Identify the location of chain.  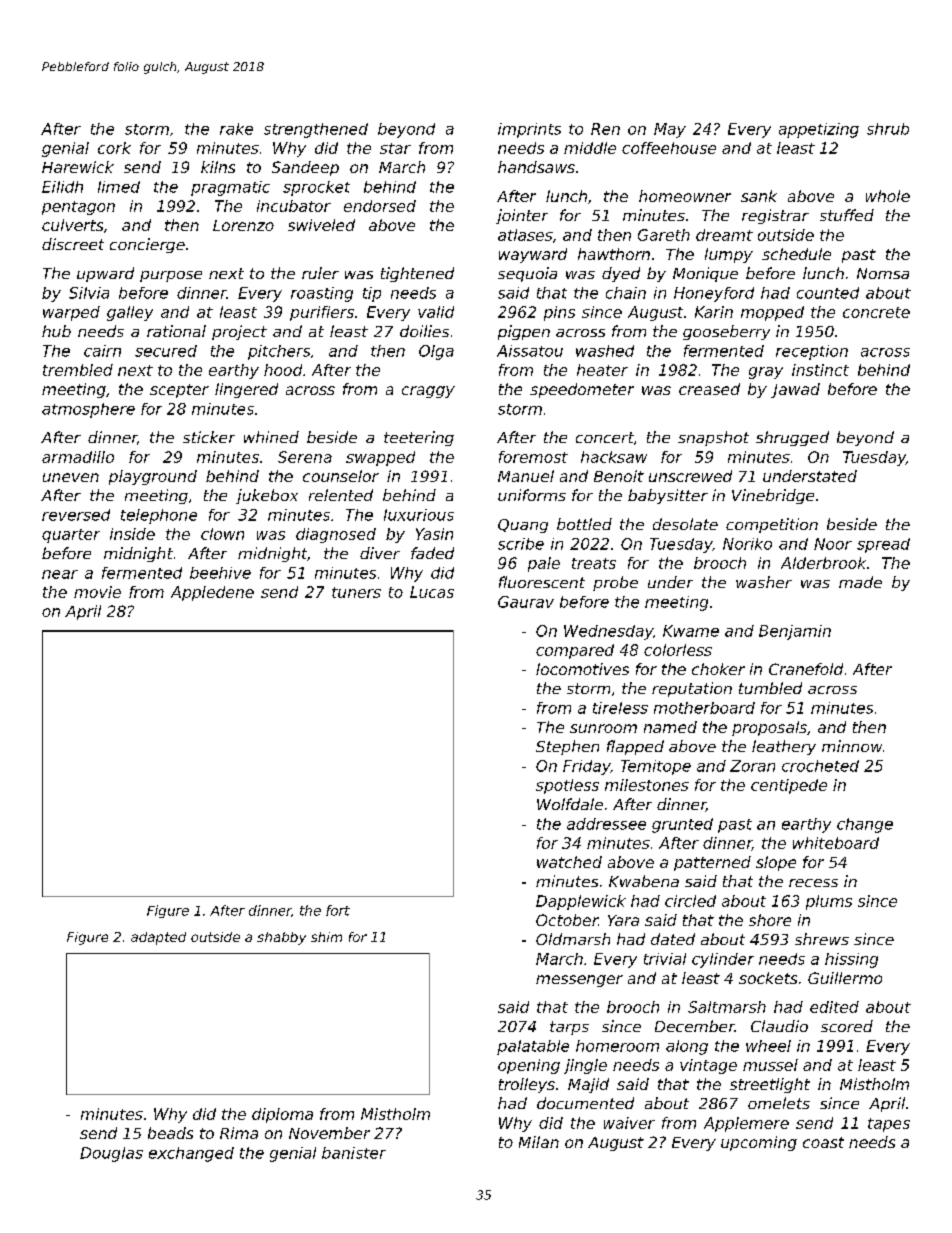
(626, 293).
